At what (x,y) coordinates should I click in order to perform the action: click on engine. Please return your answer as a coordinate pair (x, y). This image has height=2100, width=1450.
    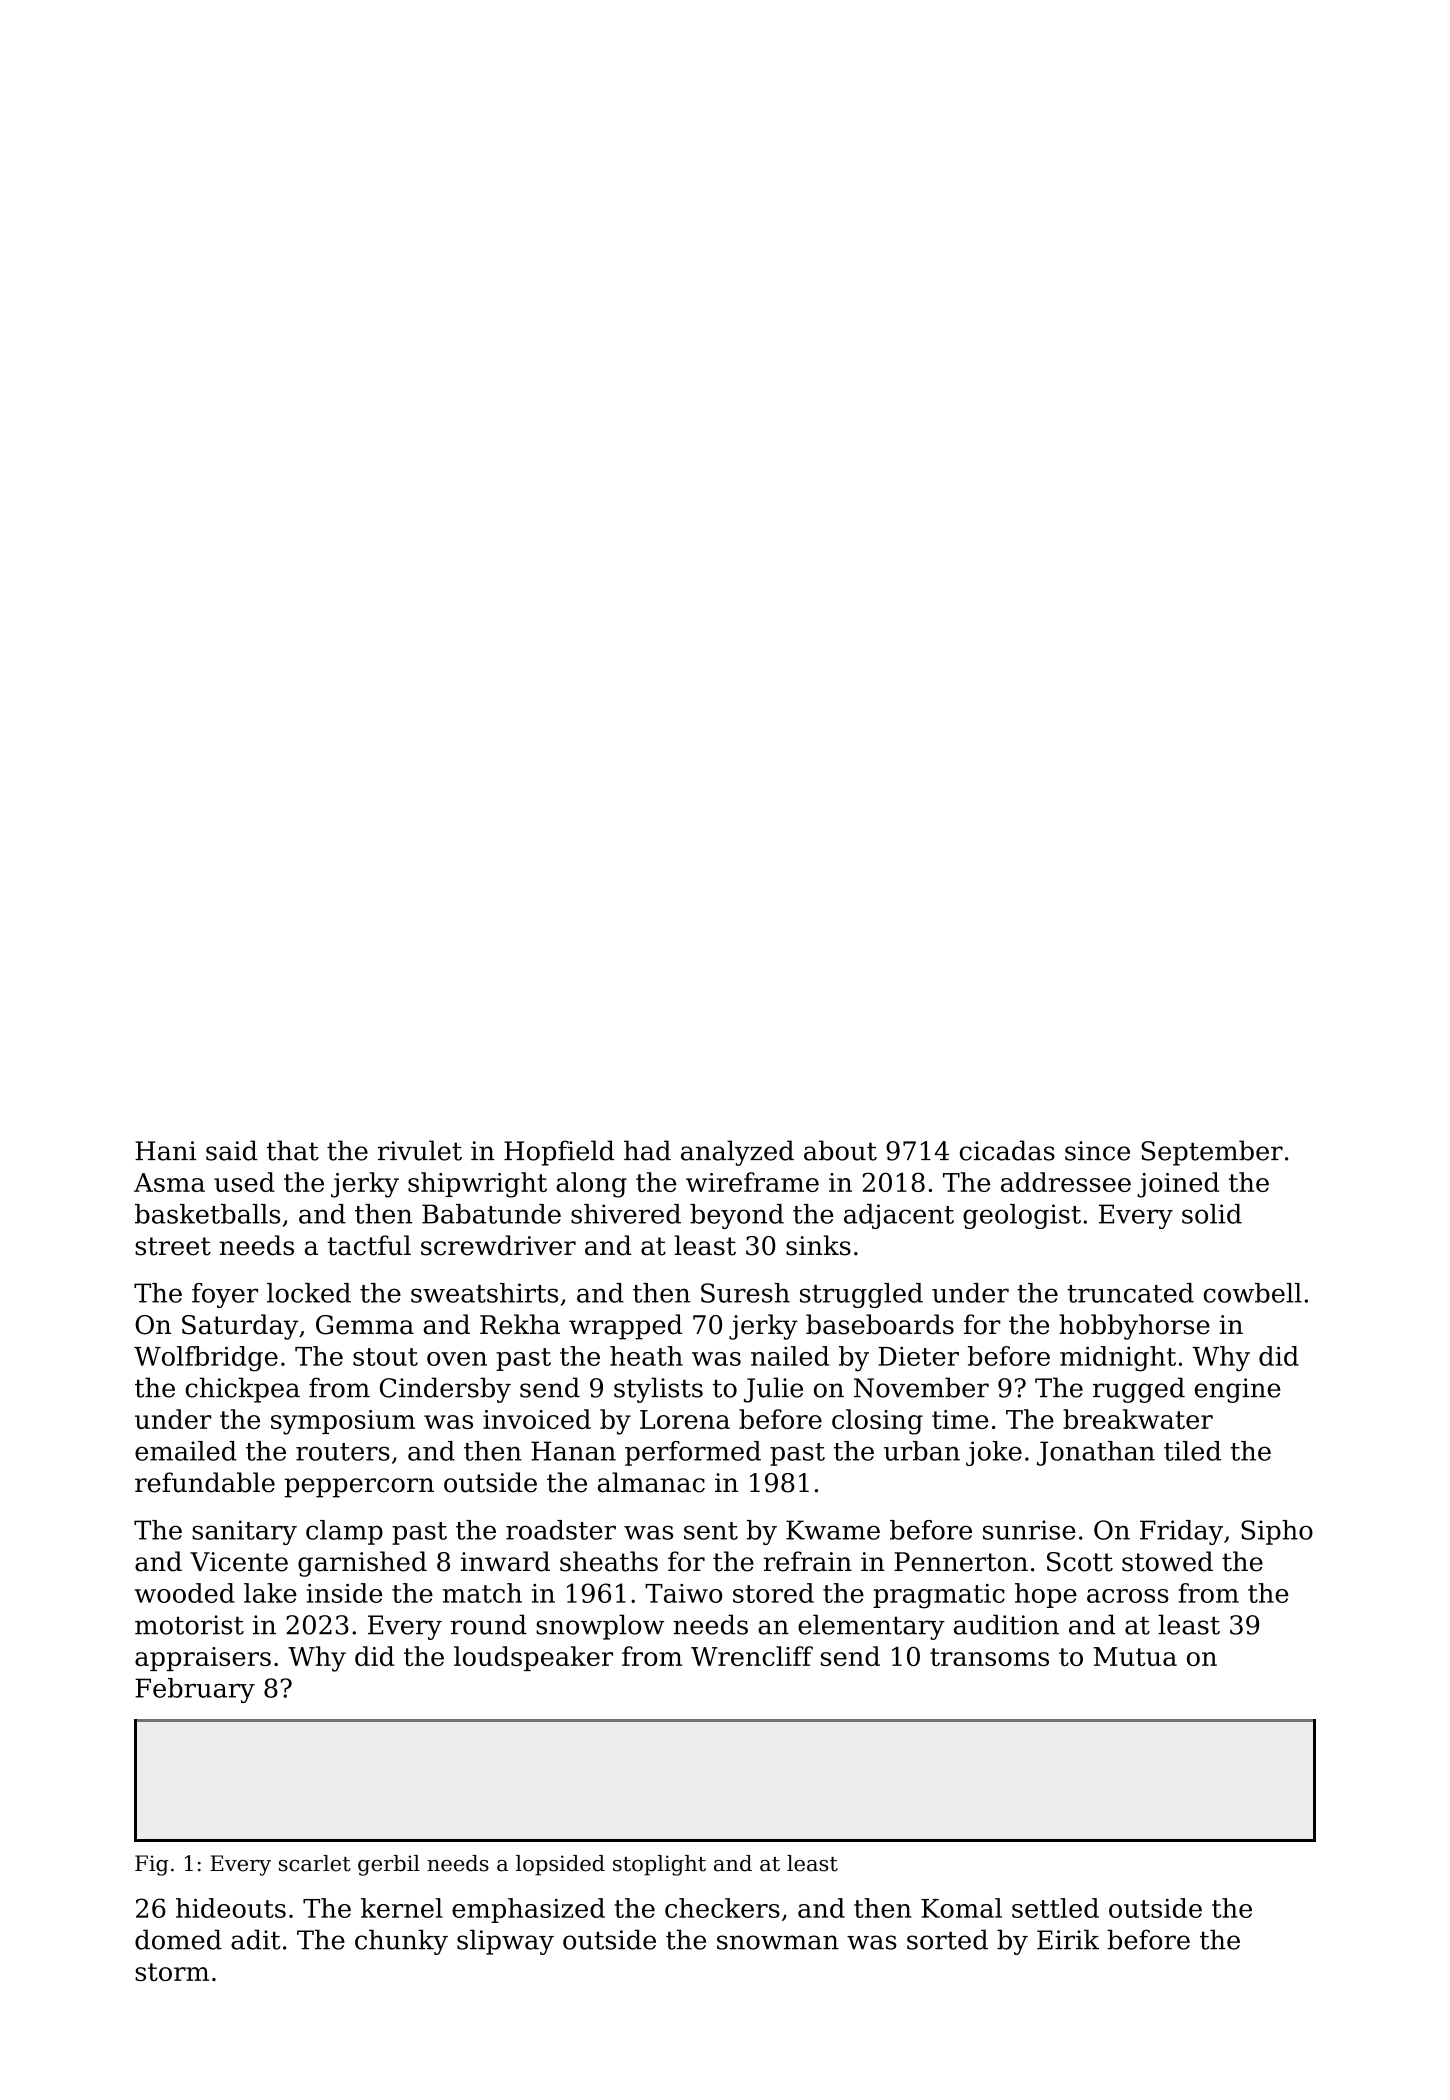
    Looking at the image, I should click on (1238, 1390).
